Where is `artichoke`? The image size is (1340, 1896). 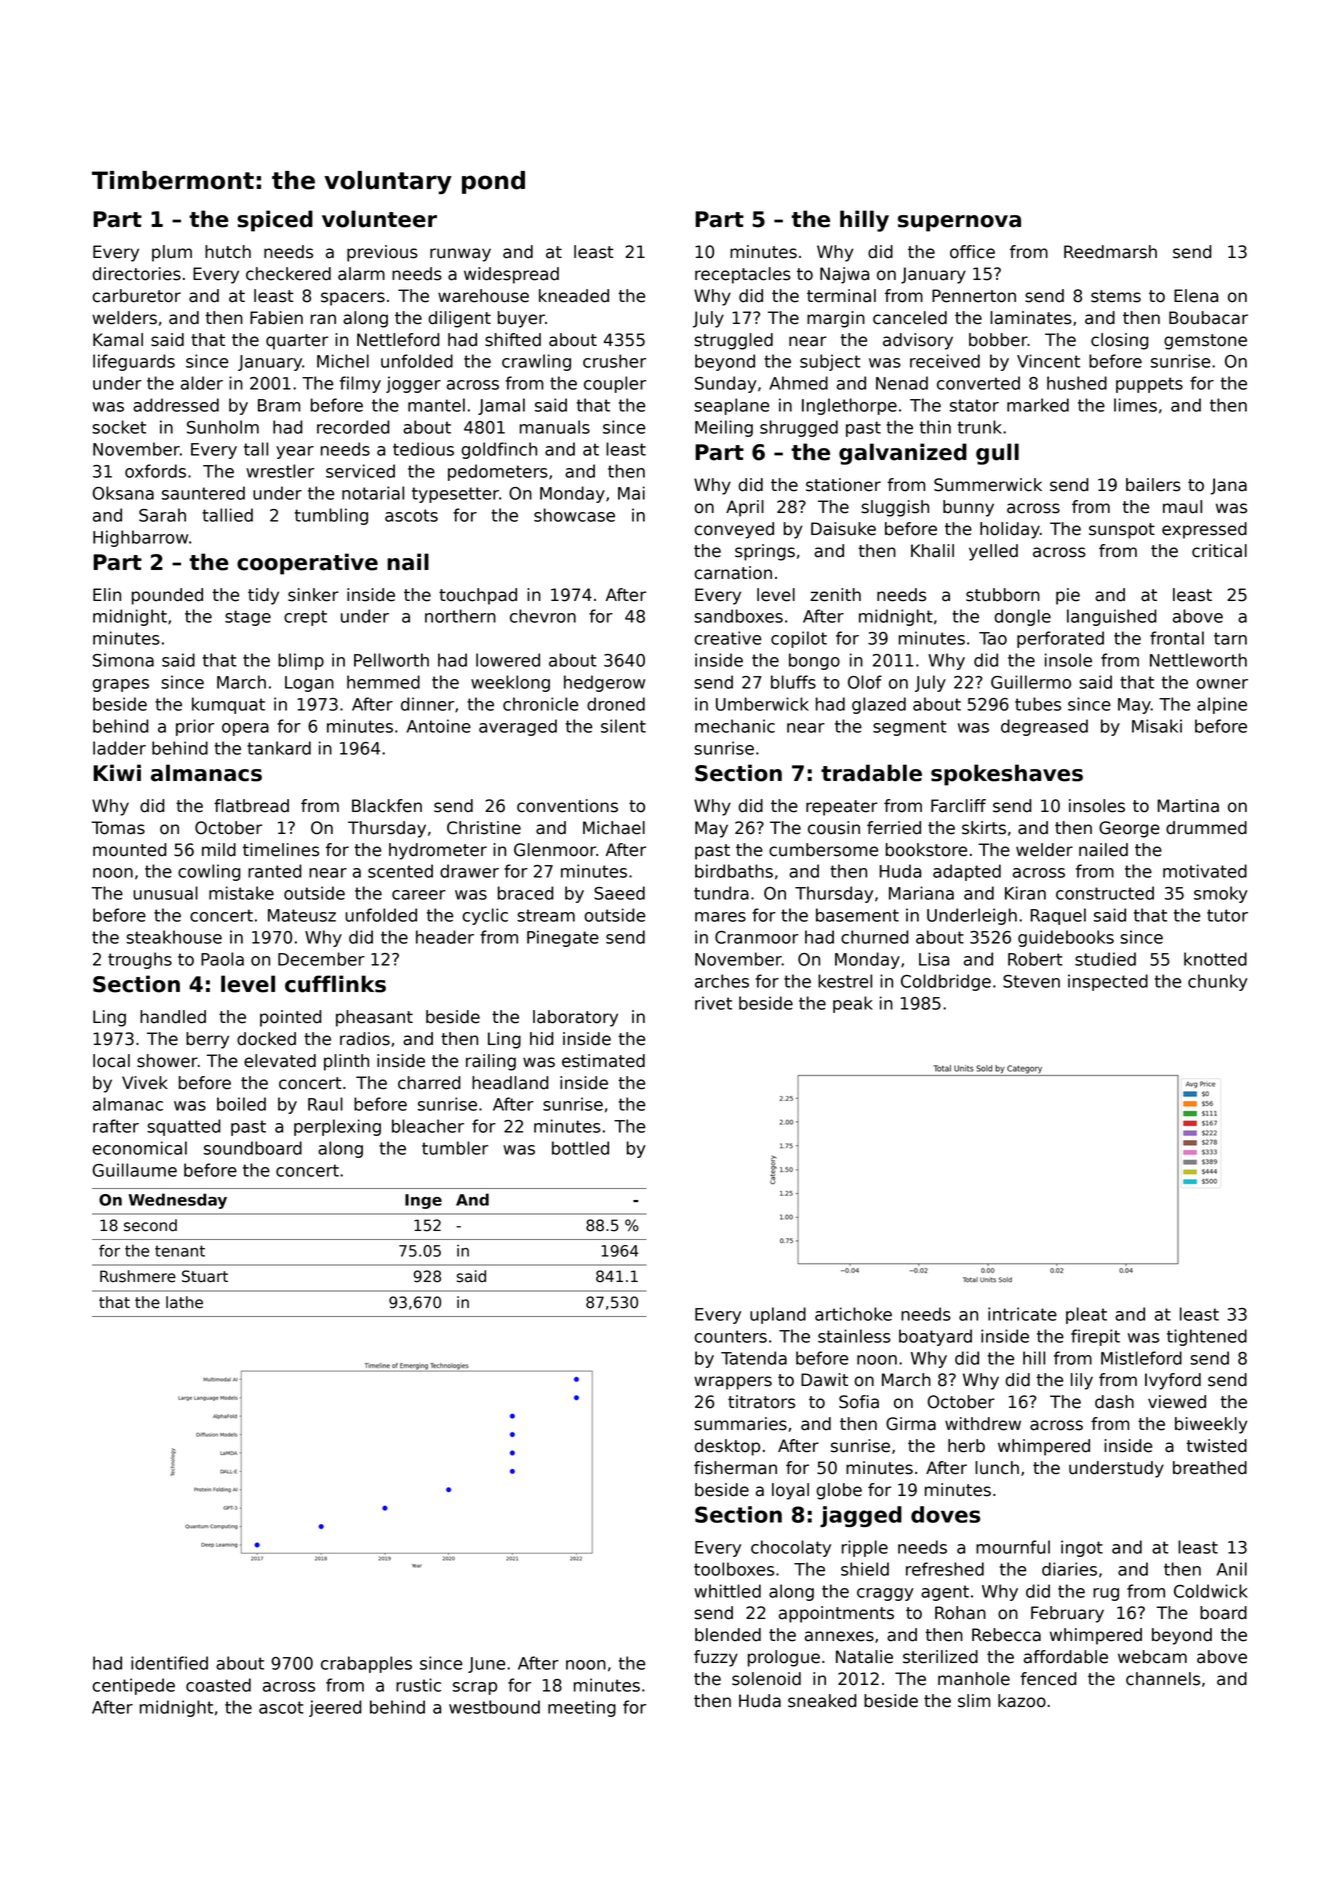
artichoke is located at coordinates (853, 1314).
